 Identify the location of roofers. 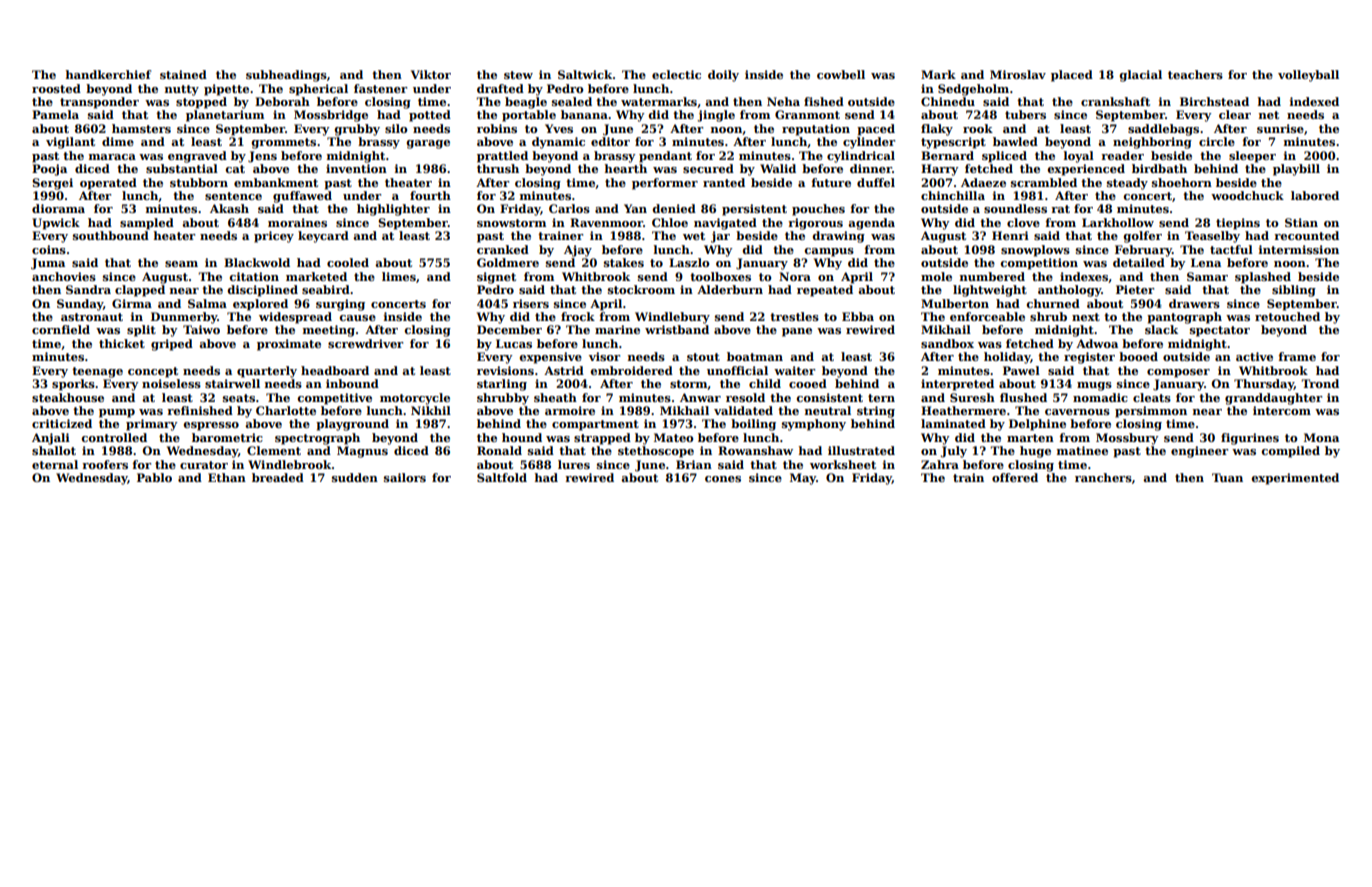
(105, 464).
